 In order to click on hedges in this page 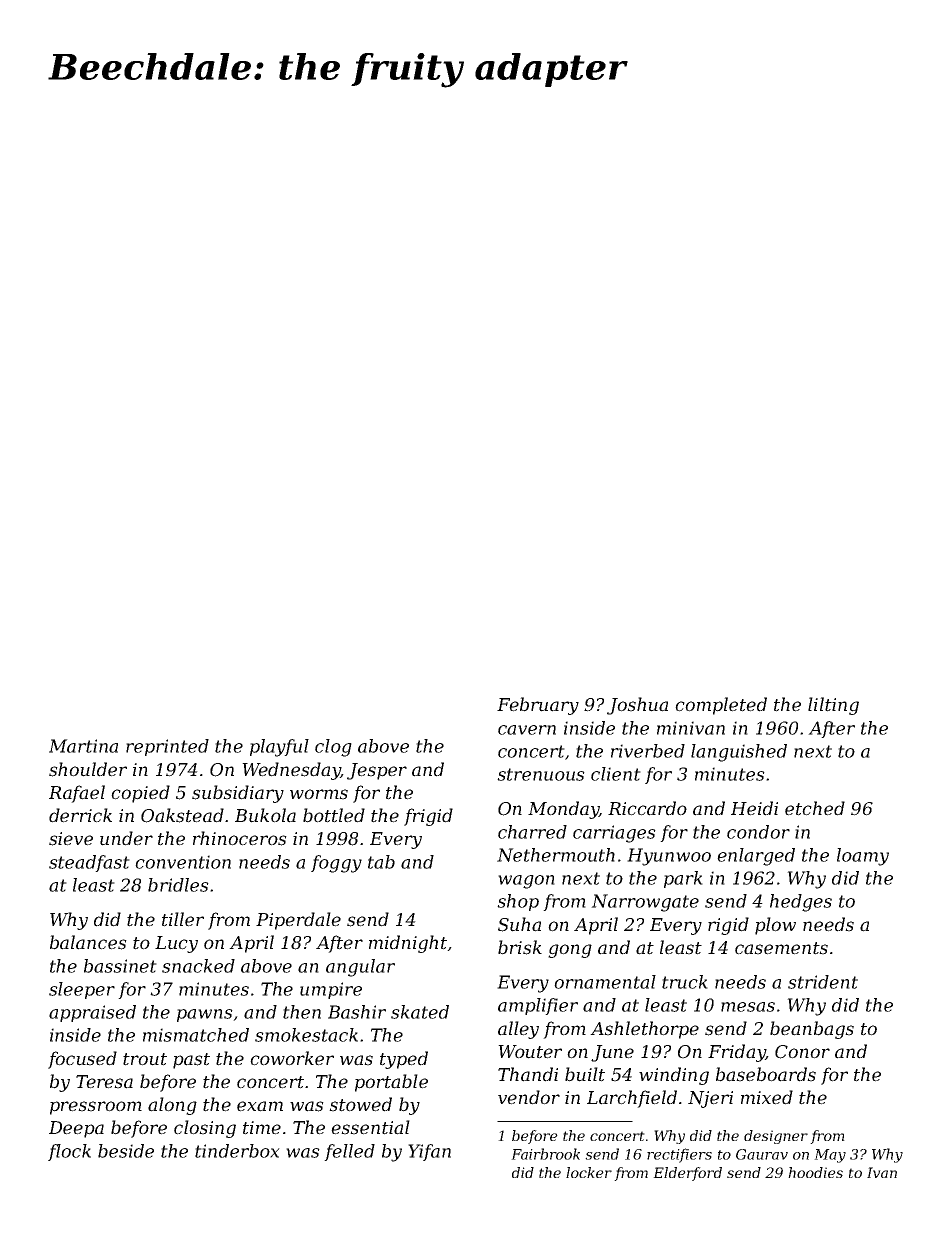, I will do `click(801, 903)`.
